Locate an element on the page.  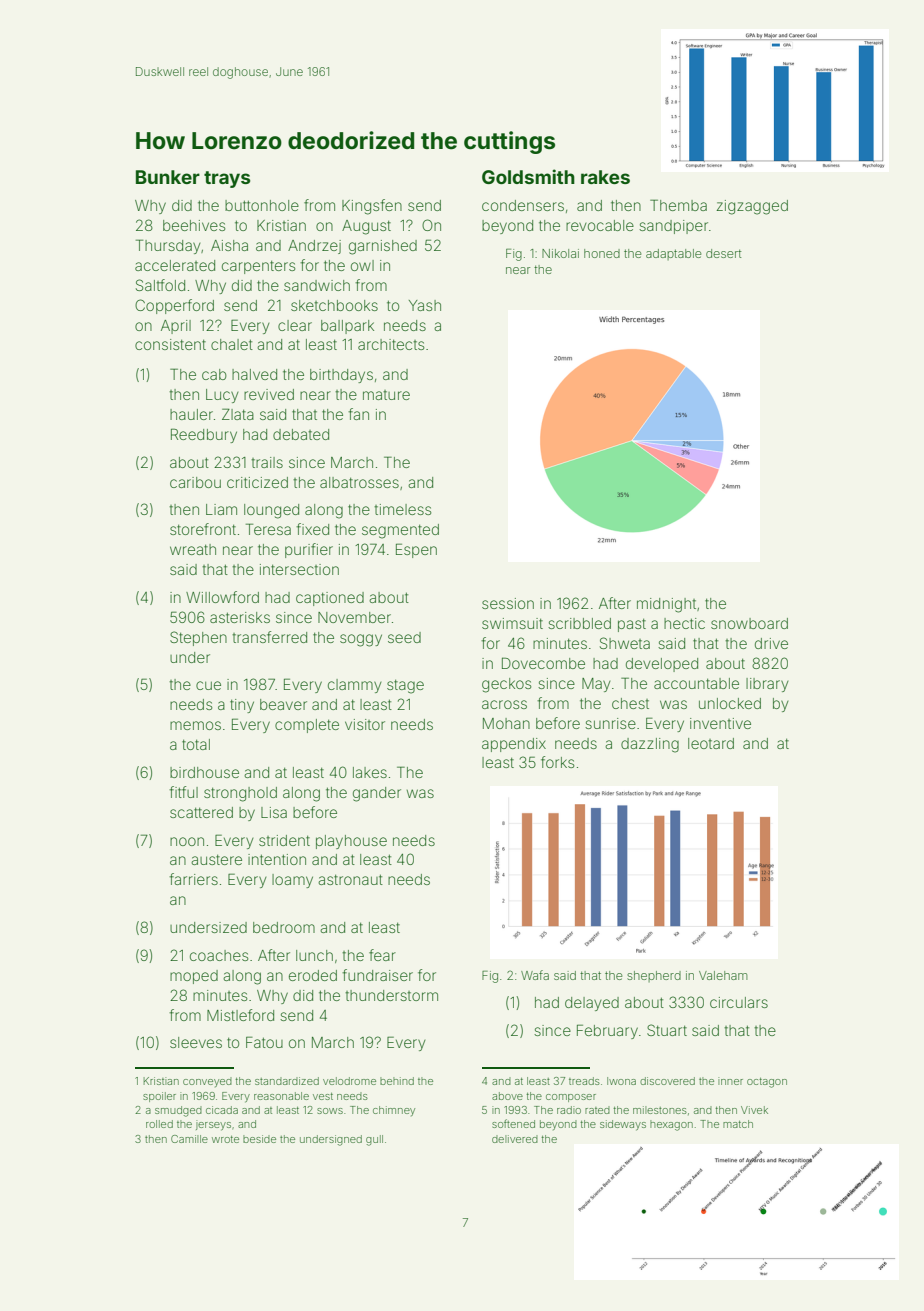
desert is located at coordinates (724, 253).
